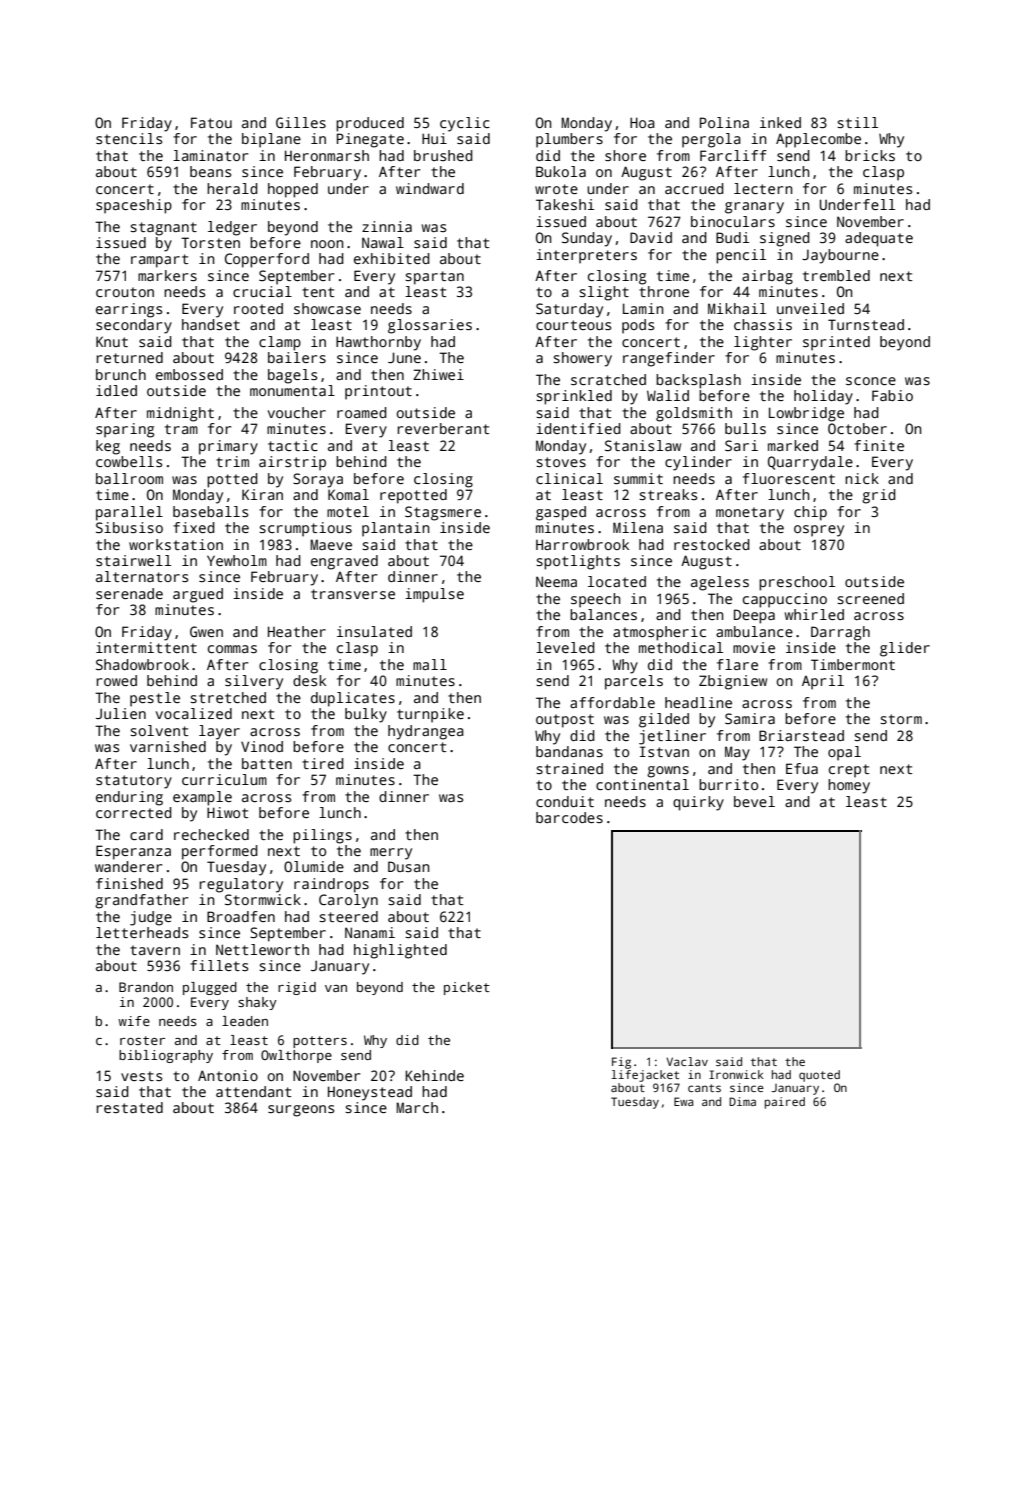  I want to click on Hoa, so click(642, 122).
